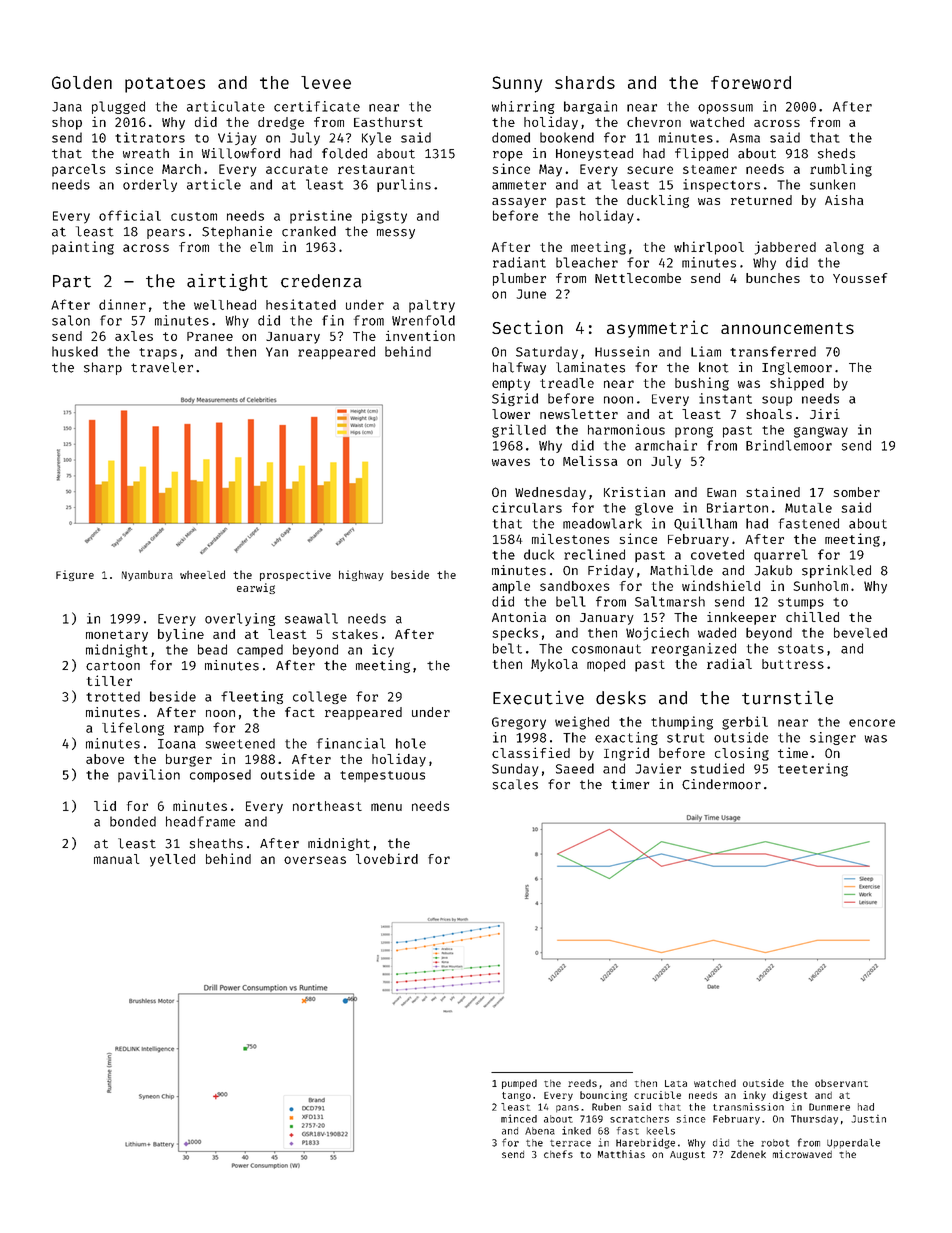  Describe the element at coordinates (825, 414) in the document. I see `Jiri` at that location.
